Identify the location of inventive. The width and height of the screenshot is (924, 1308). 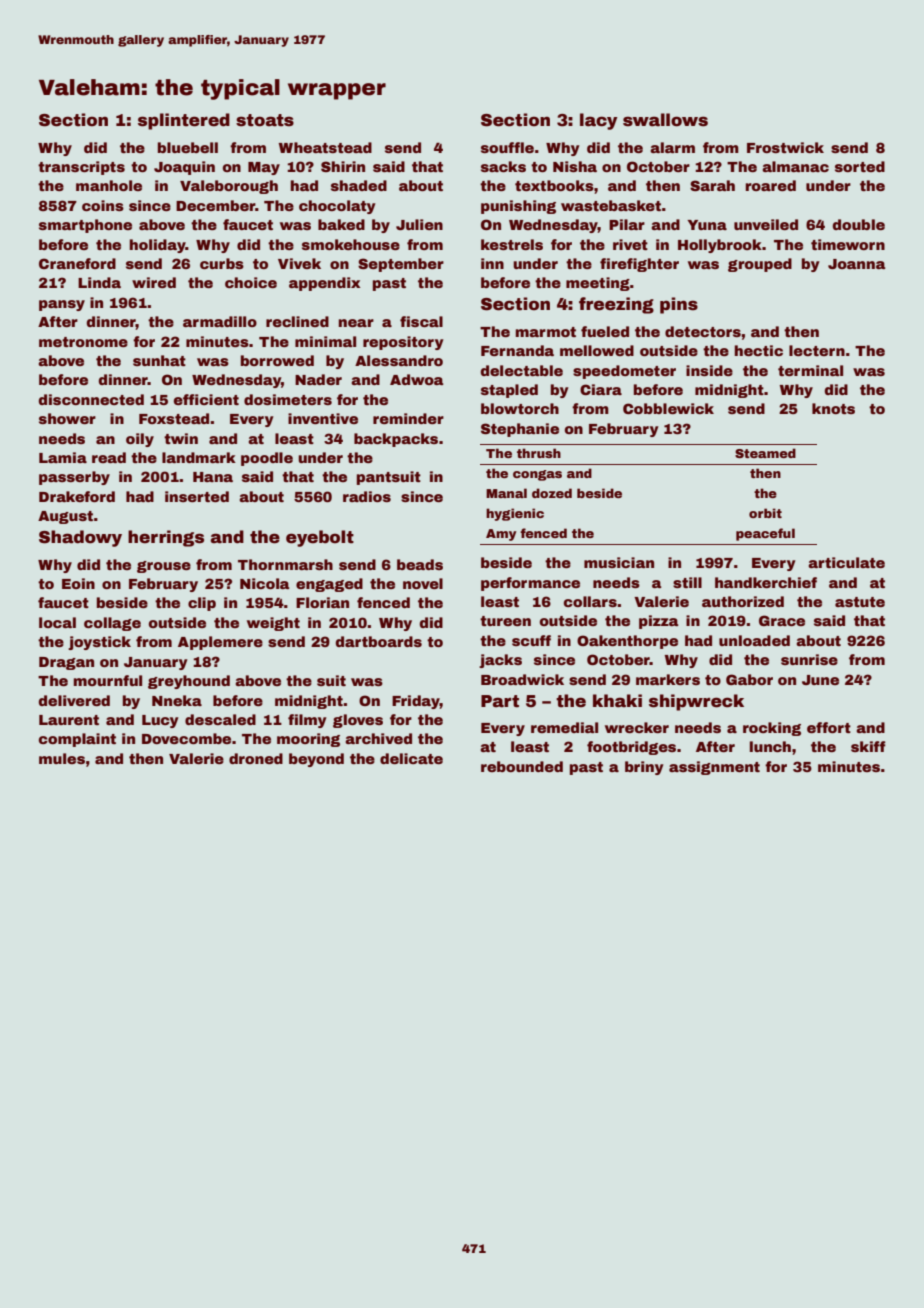
(323, 418).
